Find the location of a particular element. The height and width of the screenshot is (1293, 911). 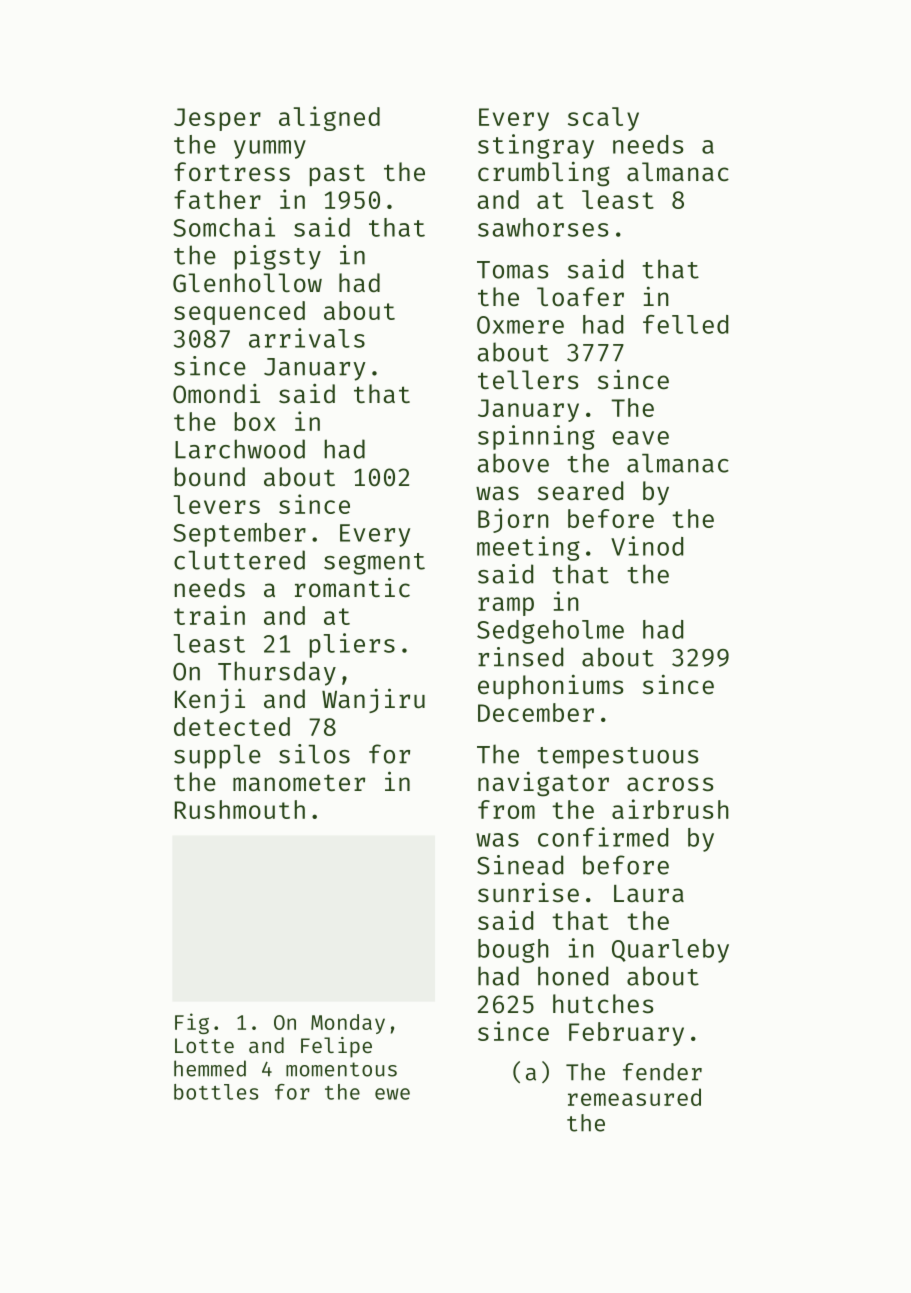

sawhorses is located at coordinates (543, 227).
